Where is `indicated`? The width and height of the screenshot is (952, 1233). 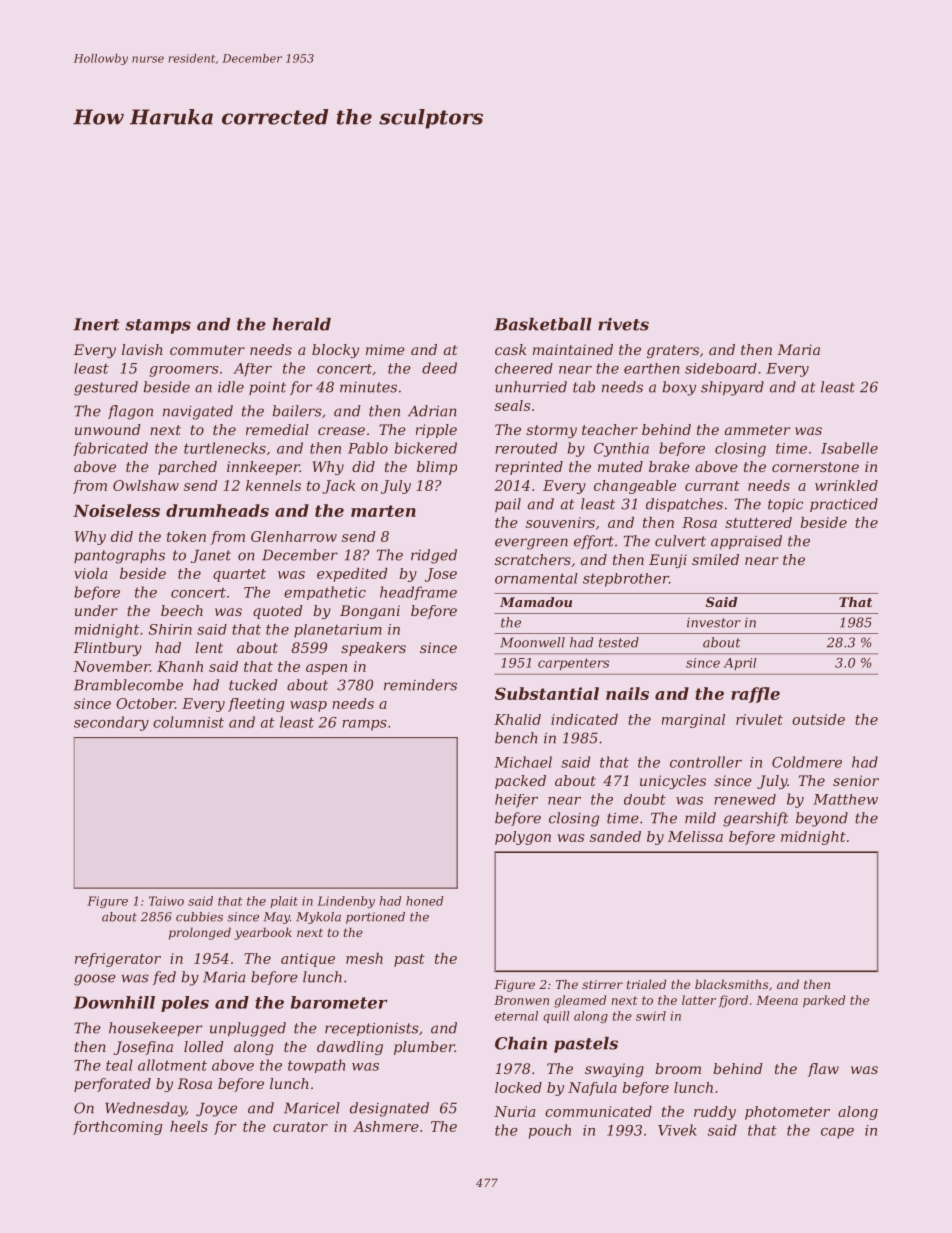 indicated is located at coordinates (584, 719).
